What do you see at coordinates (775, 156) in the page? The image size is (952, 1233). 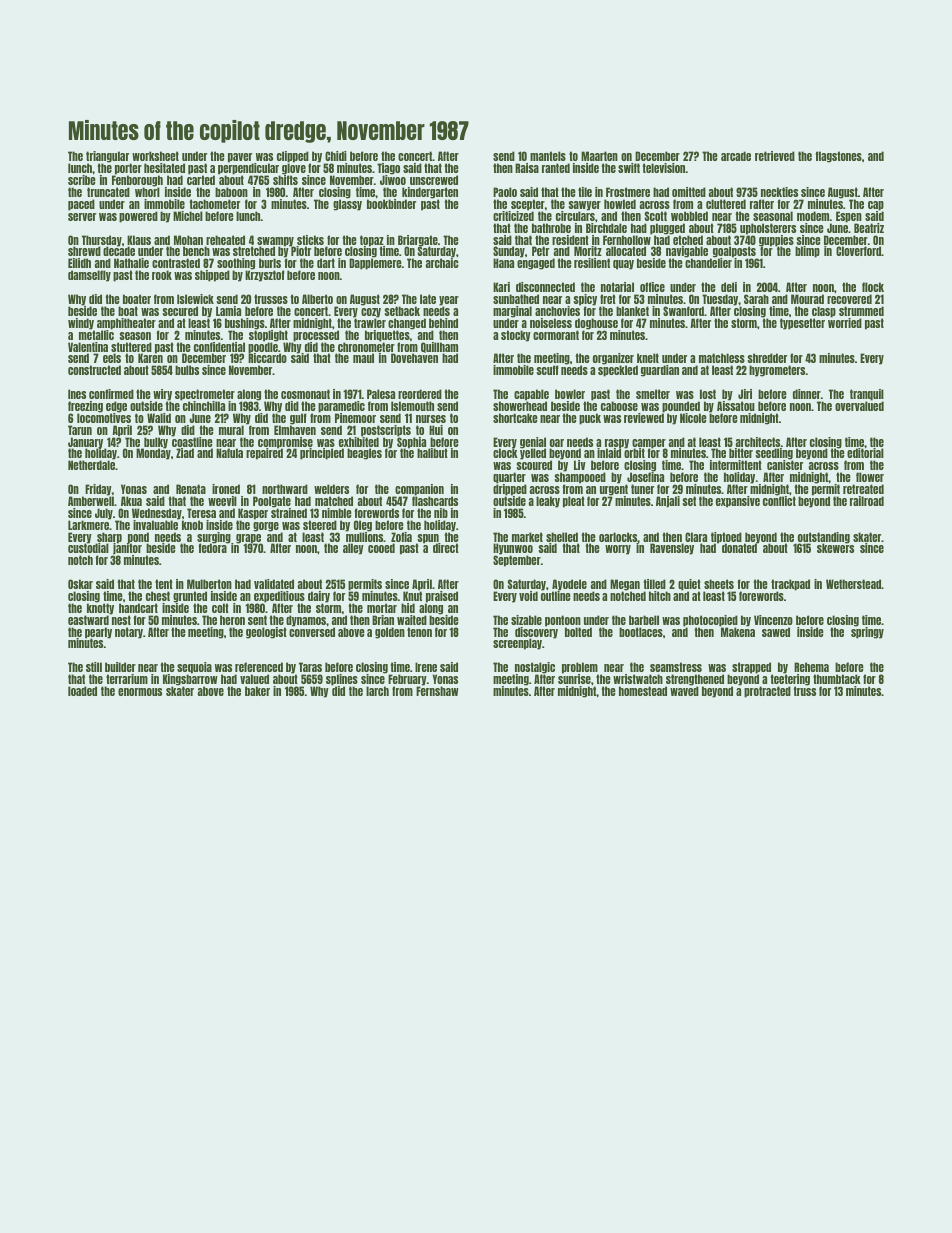 I see `retrieved` at bounding box center [775, 156].
